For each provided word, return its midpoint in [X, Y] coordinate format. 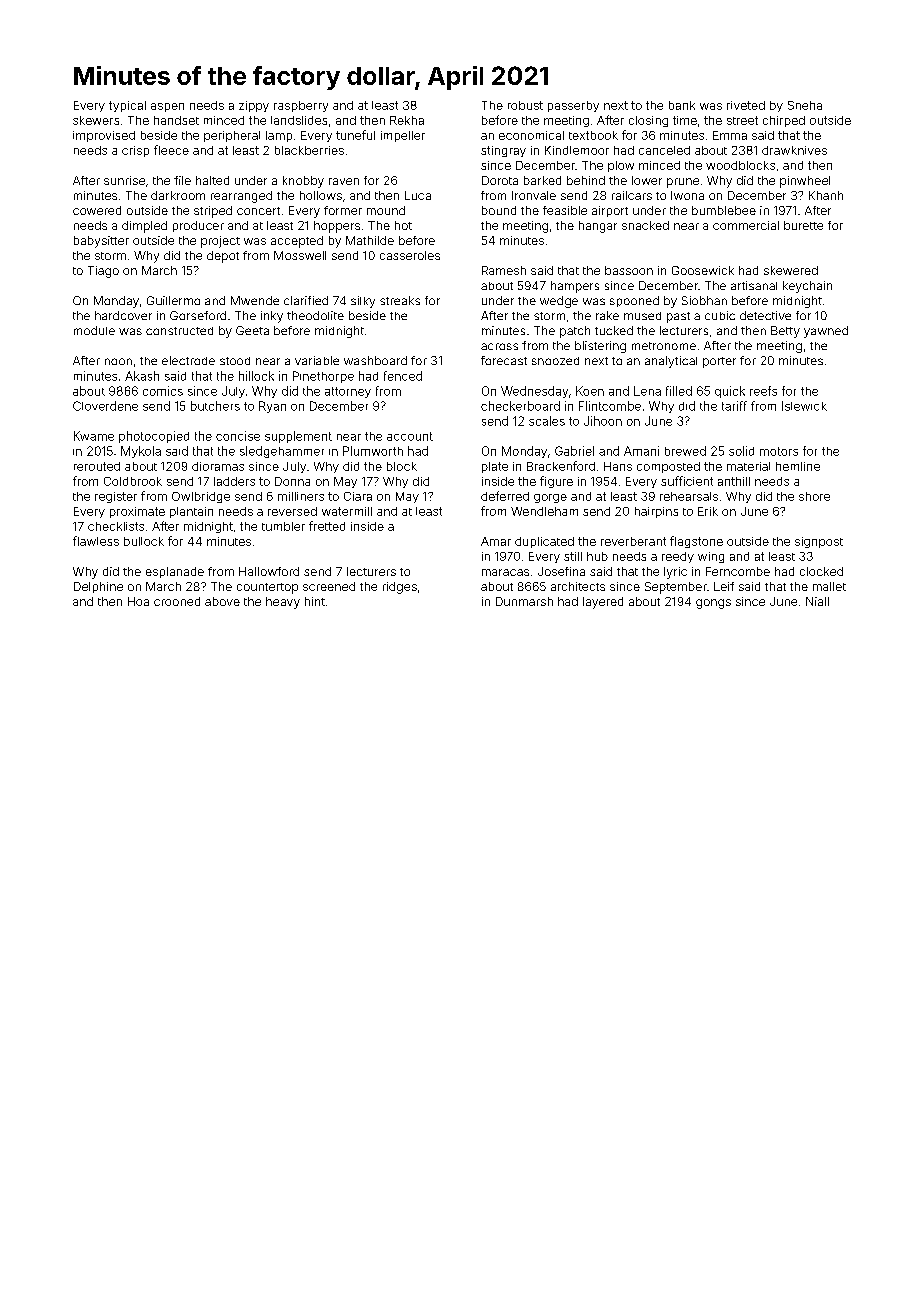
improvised [104, 136]
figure [556, 482]
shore [814, 496]
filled [679, 391]
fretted [327, 526]
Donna [292, 481]
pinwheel [805, 182]
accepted [297, 242]
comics [163, 391]
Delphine [98, 587]
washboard [375, 360]
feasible [565, 210]
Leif [724, 586]
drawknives [794, 150]
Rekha [407, 120]
